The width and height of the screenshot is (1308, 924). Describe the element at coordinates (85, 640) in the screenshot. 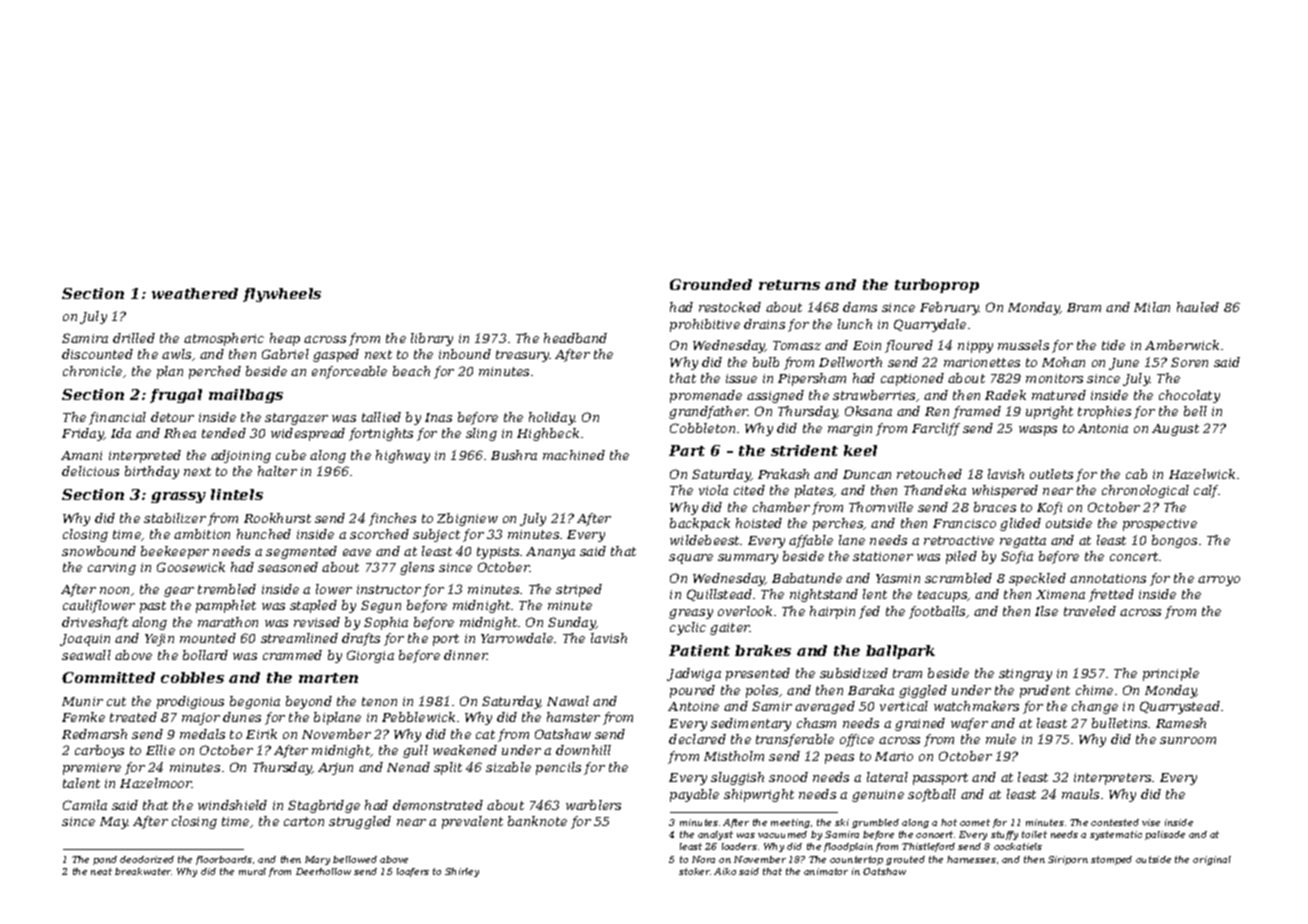

I see `Joaquin` at that location.
